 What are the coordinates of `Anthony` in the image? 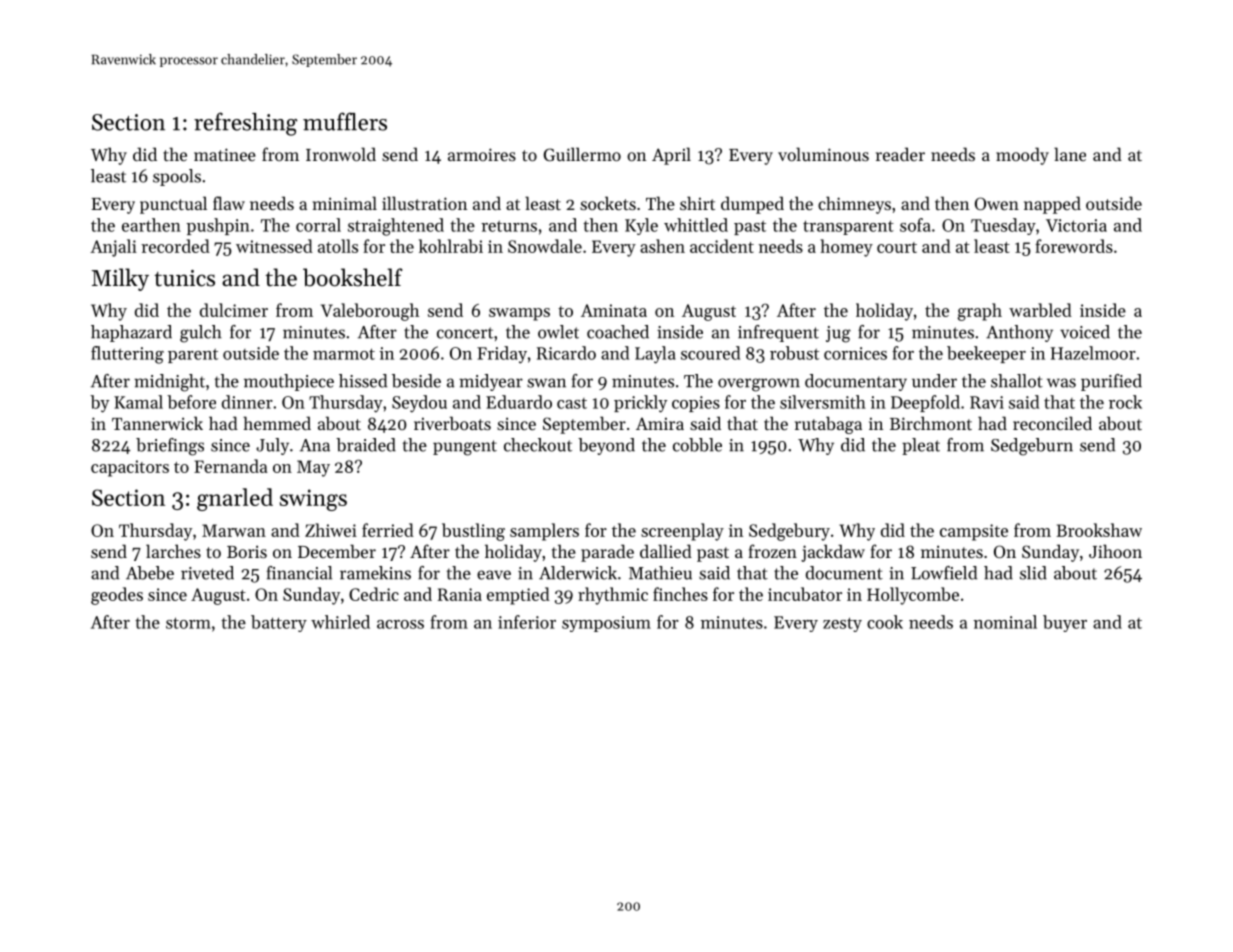 It's located at (1019, 333).
